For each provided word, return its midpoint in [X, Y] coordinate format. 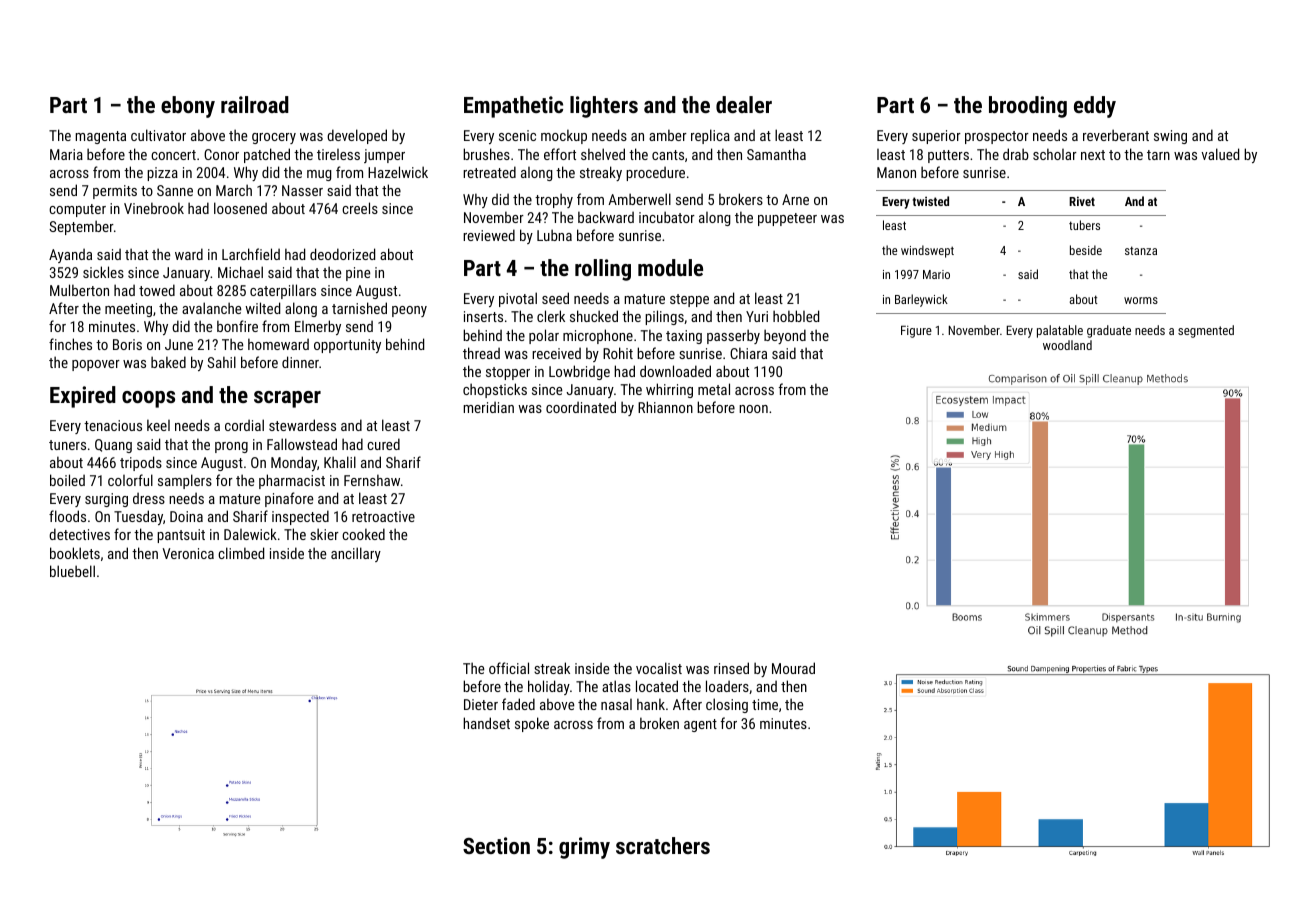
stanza [1141, 250]
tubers [1084, 225]
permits [115, 192]
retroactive [383, 516]
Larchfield [251, 254]
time [765, 704]
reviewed [489, 235]
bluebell [72, 571]
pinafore [289, 499]
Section [496, 845]
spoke [532, 724]
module [670, 267]
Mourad [793, 668]
